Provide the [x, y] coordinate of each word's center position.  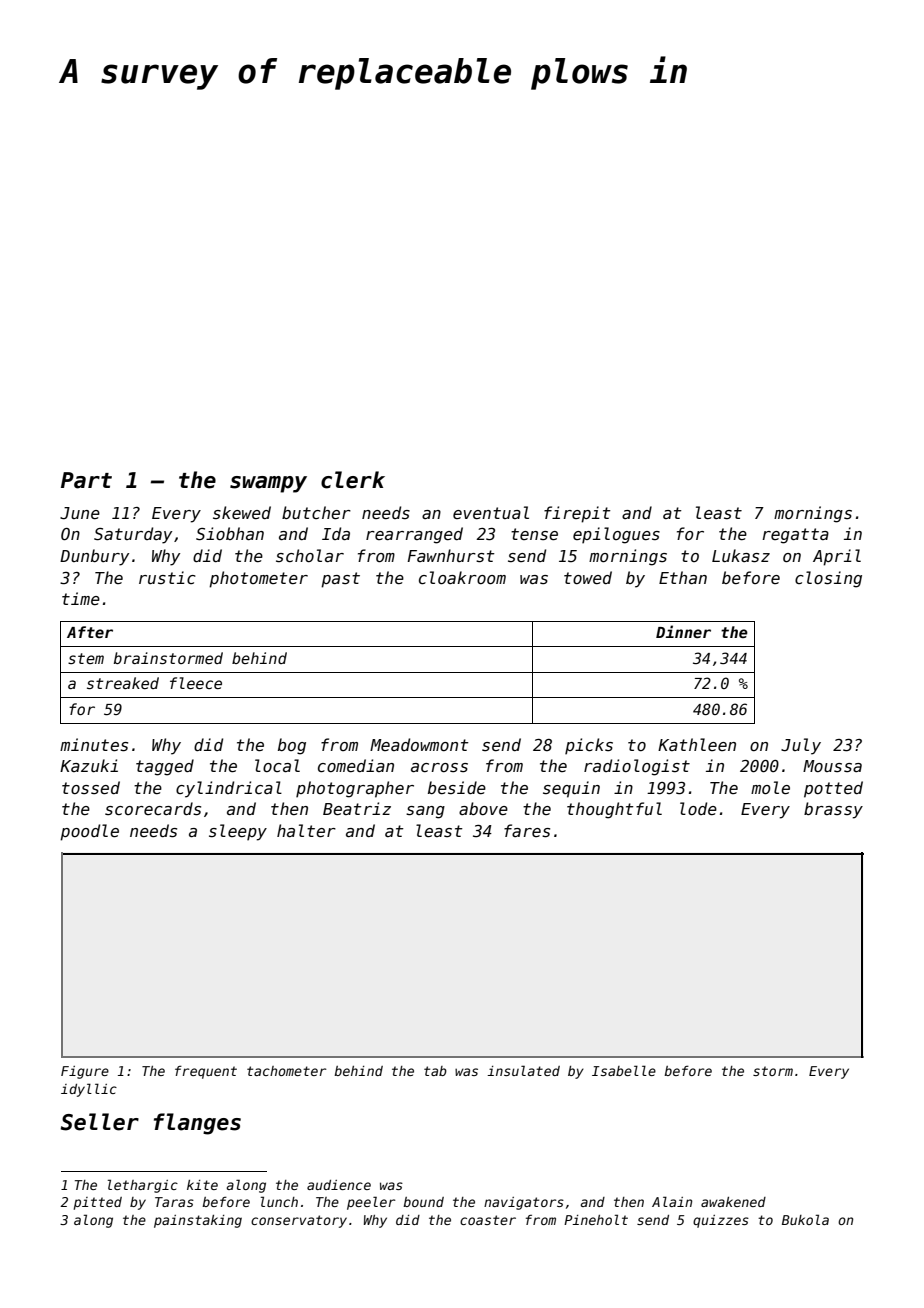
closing [828, 579]
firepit [577, 514]
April [837, 557]
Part [86, 480]
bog [292, 746]
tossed [91, 787]
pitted [98, 1203]
